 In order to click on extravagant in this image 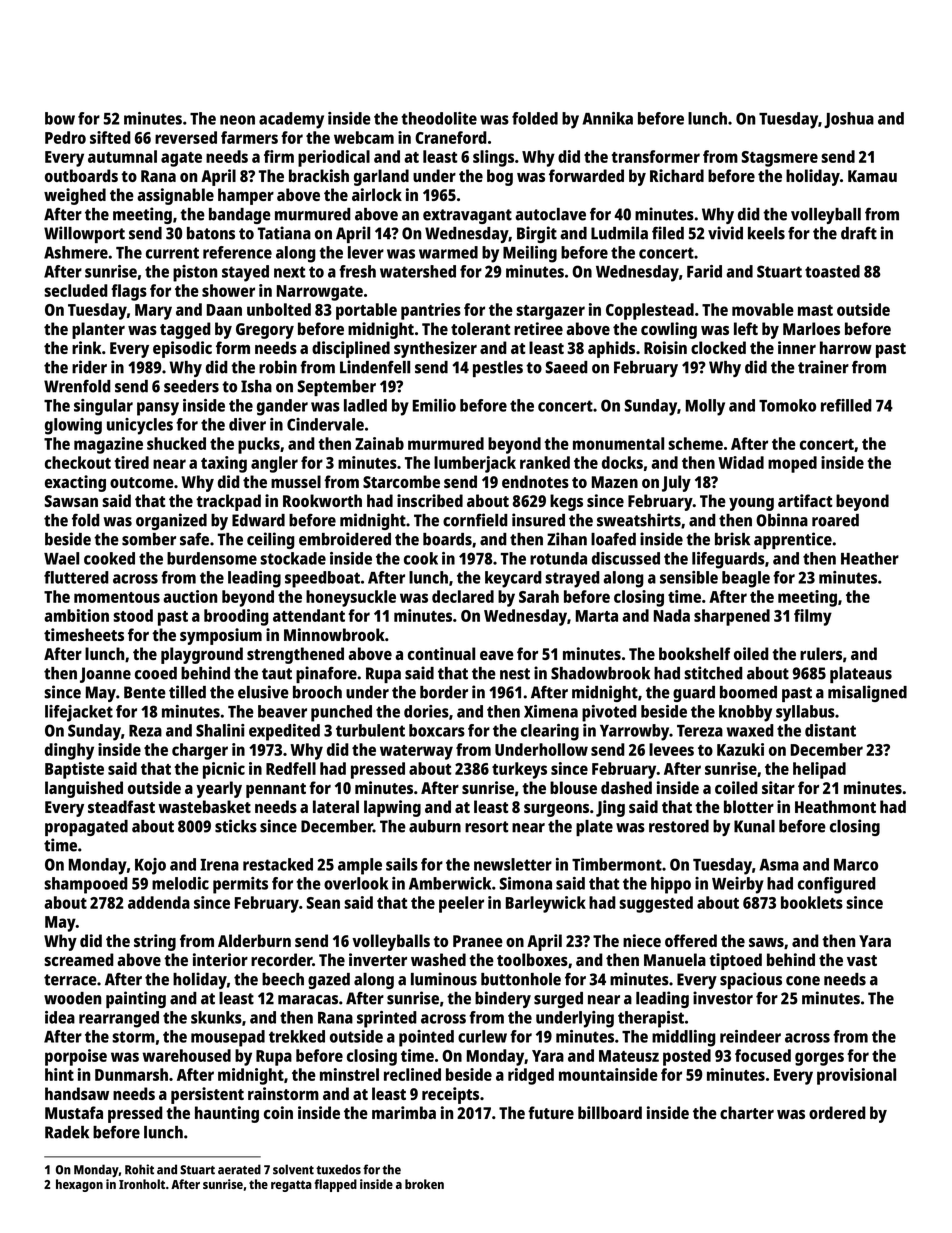, I will do `click(467, 216)`.
